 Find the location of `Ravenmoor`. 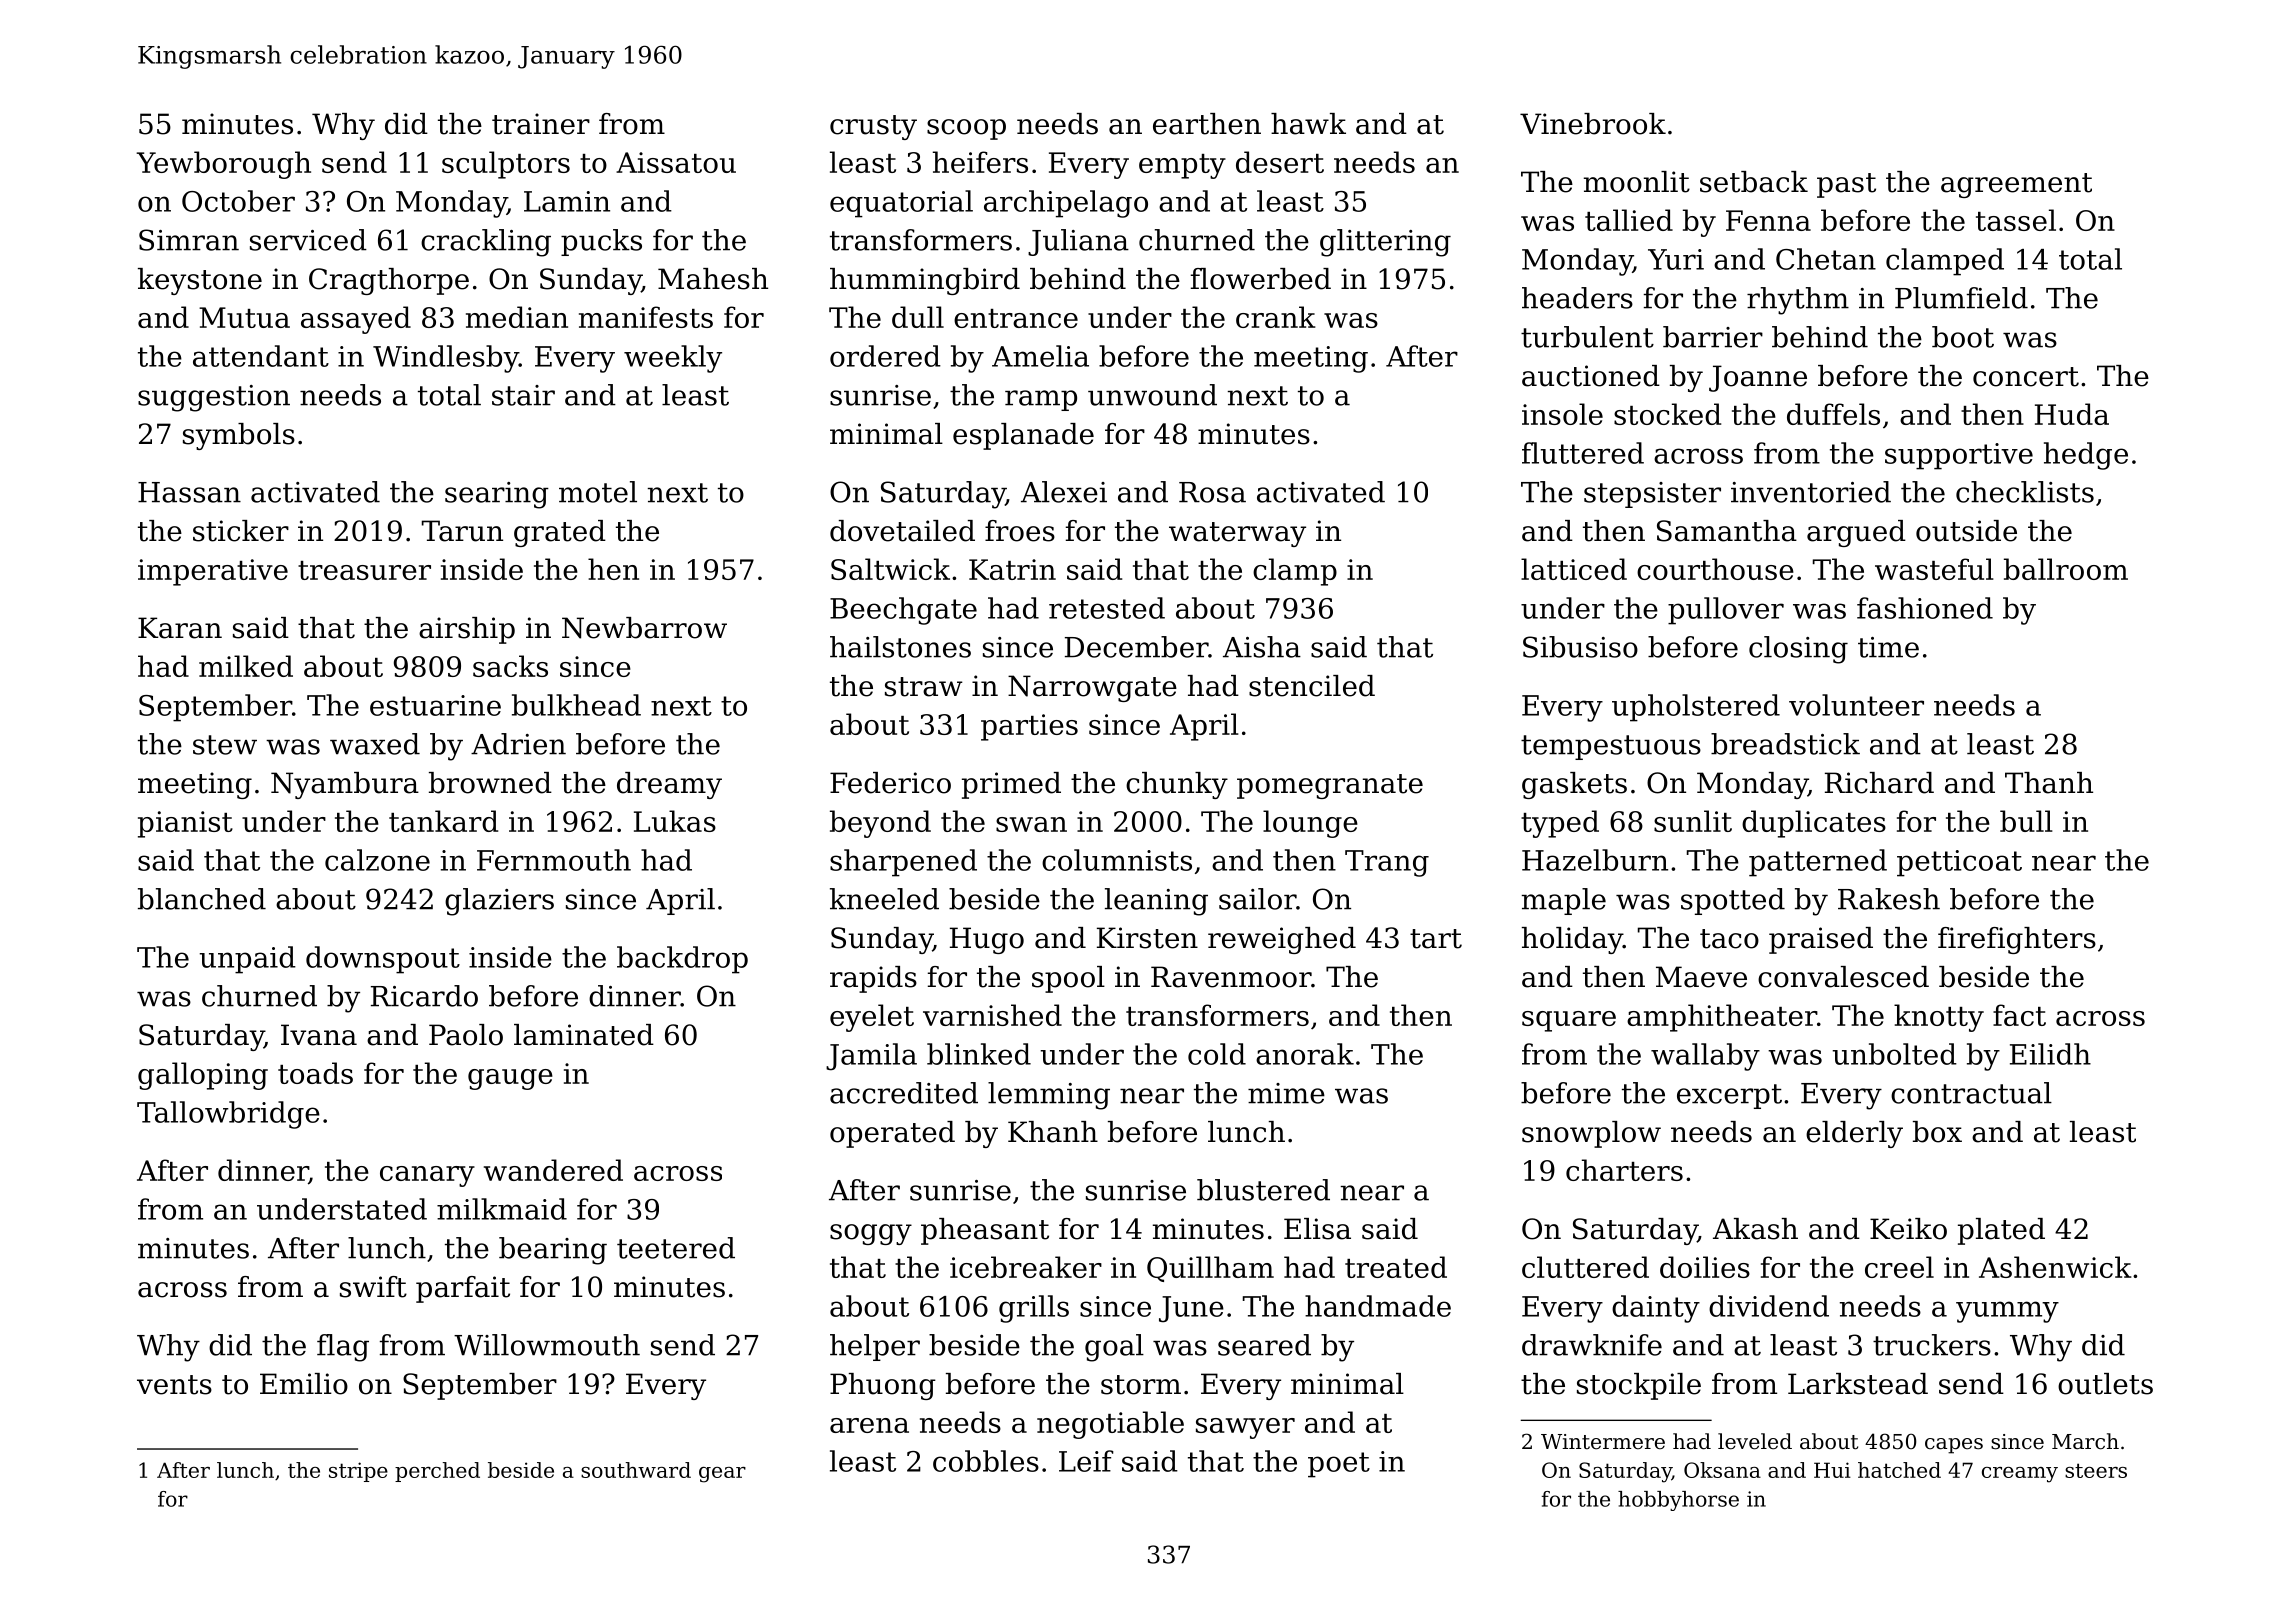

Ravenmoor is located at coordinates (1231, 977).
